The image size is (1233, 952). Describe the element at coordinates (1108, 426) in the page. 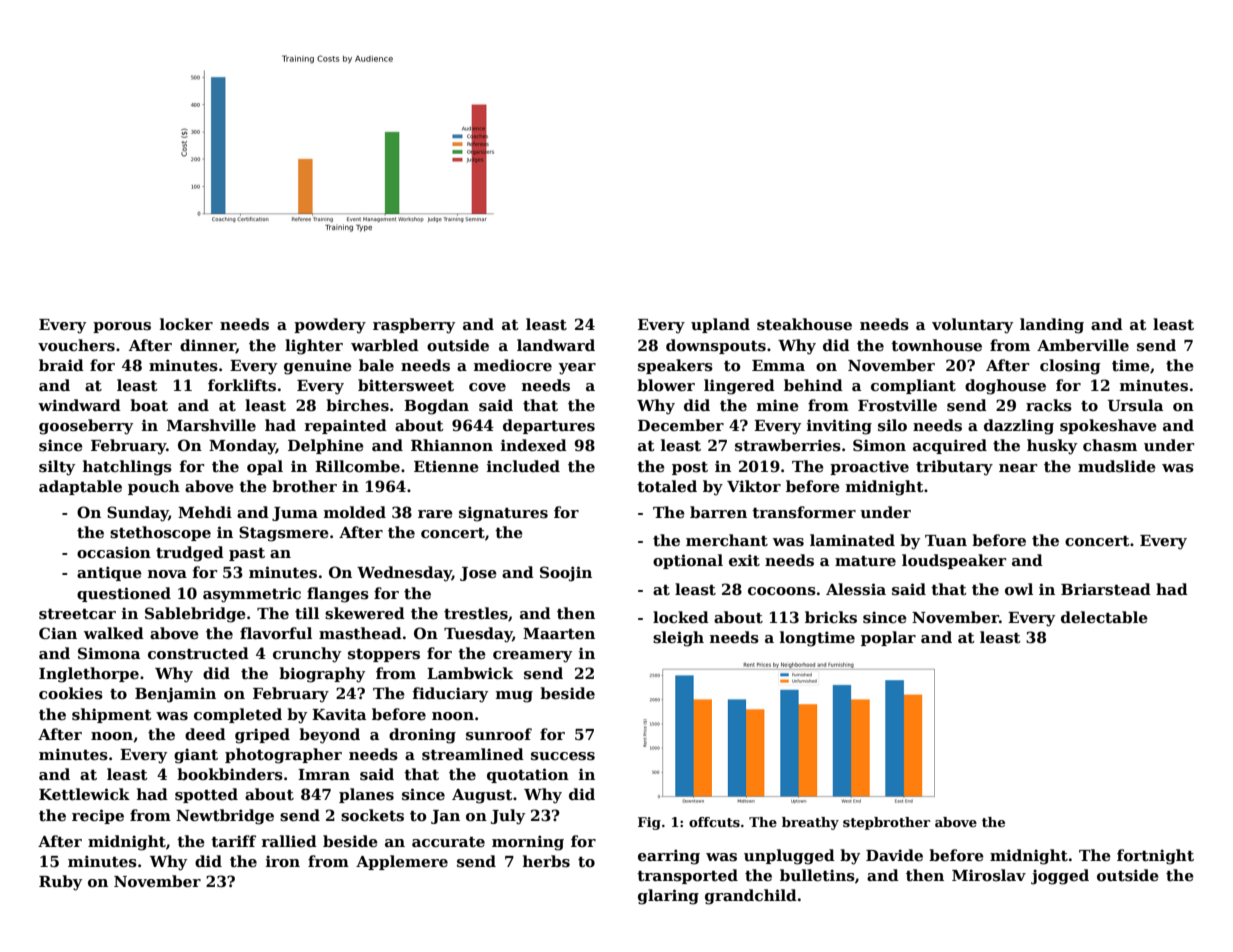

I see `spokeshave` at that location.
